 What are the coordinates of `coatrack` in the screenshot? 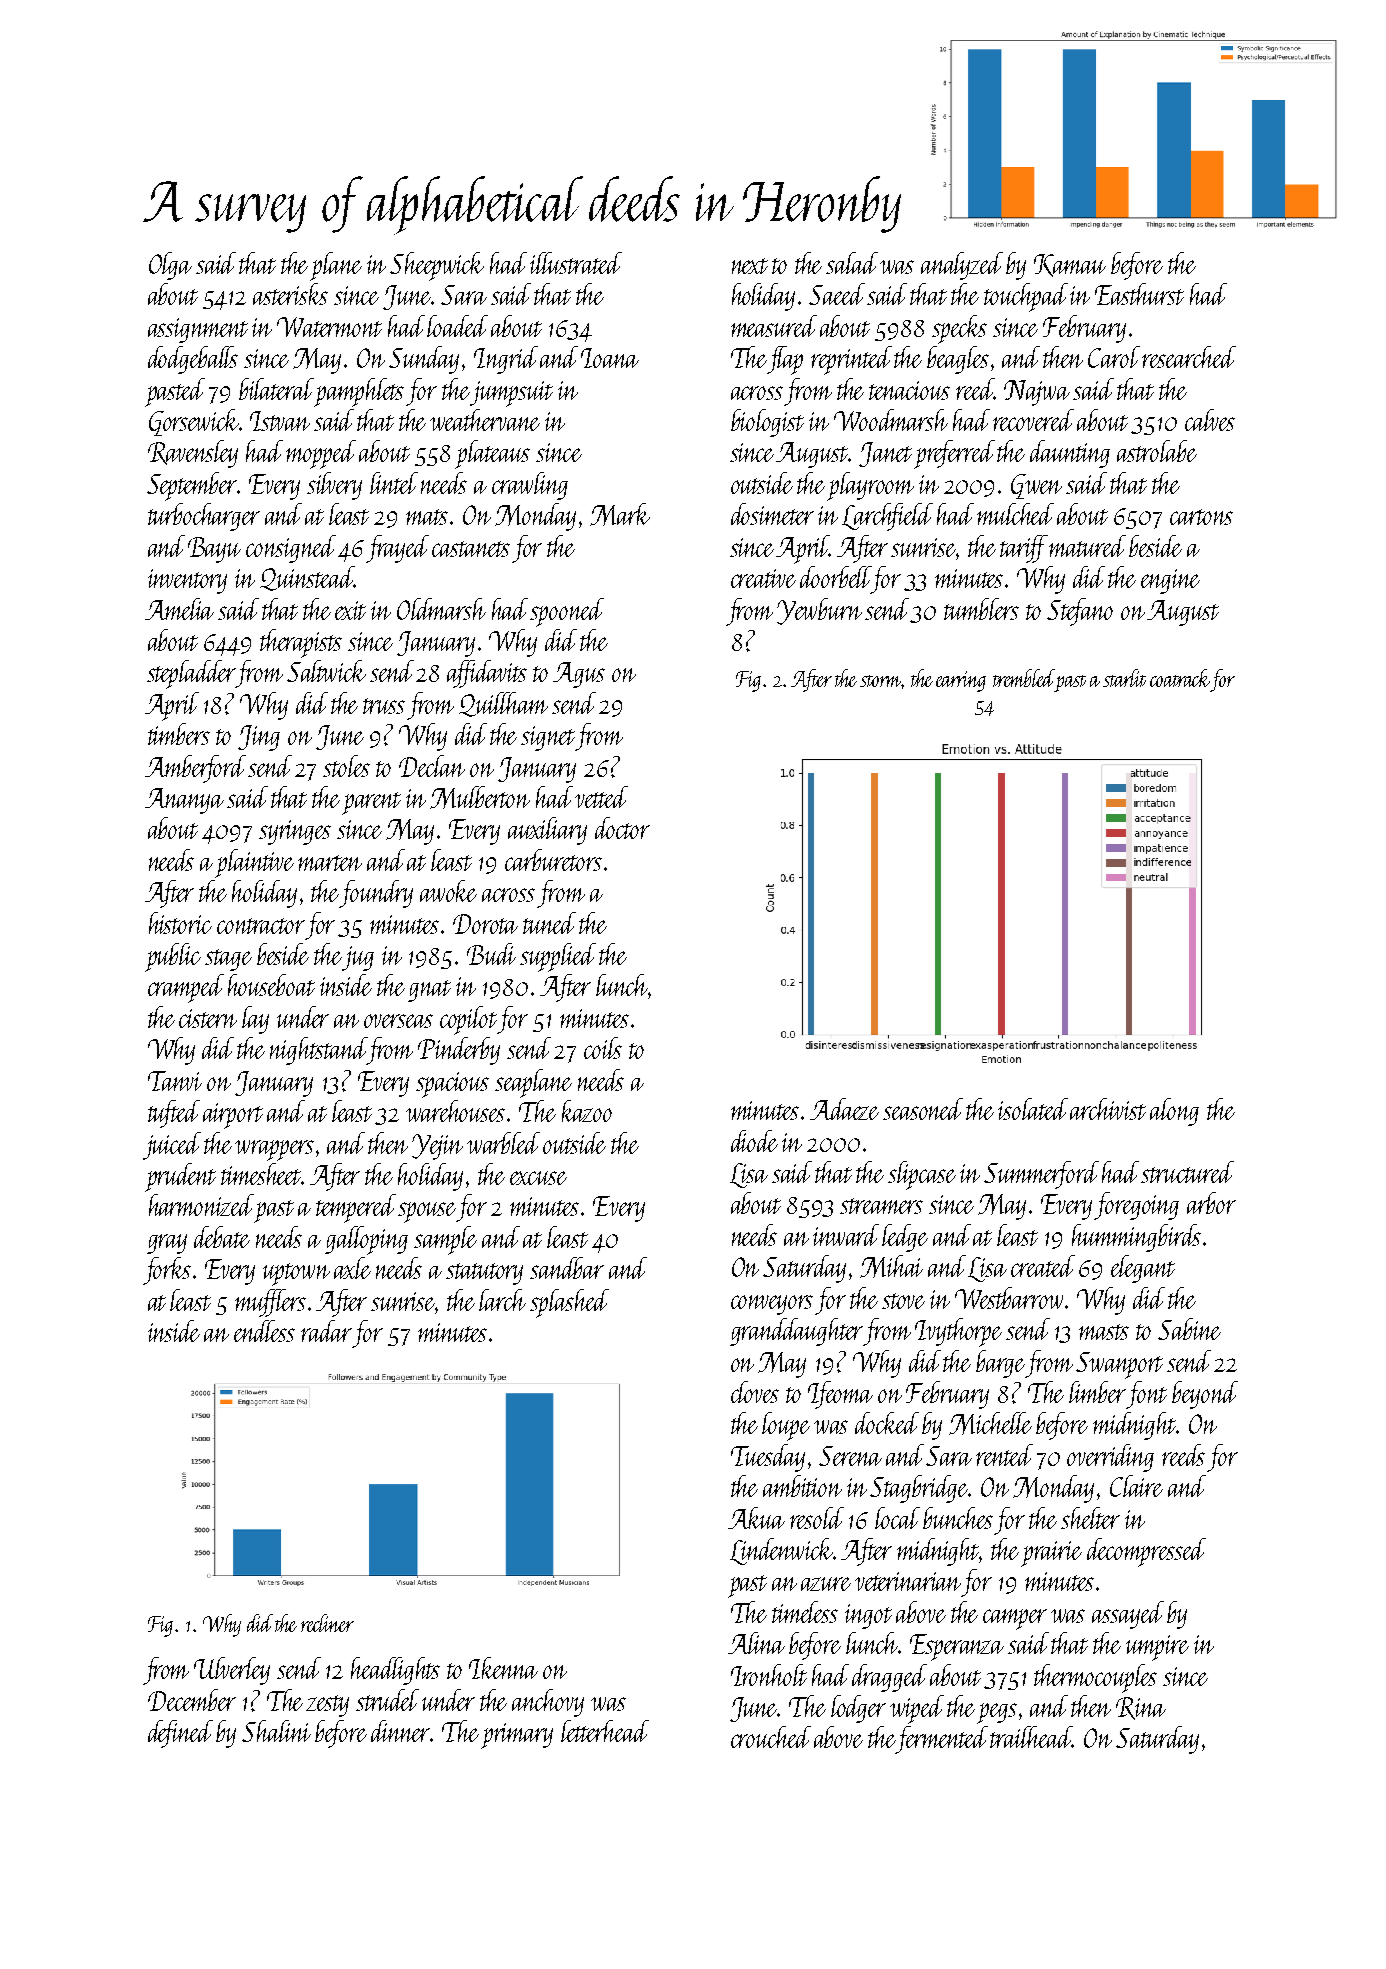 It's located at (1180, 678).
